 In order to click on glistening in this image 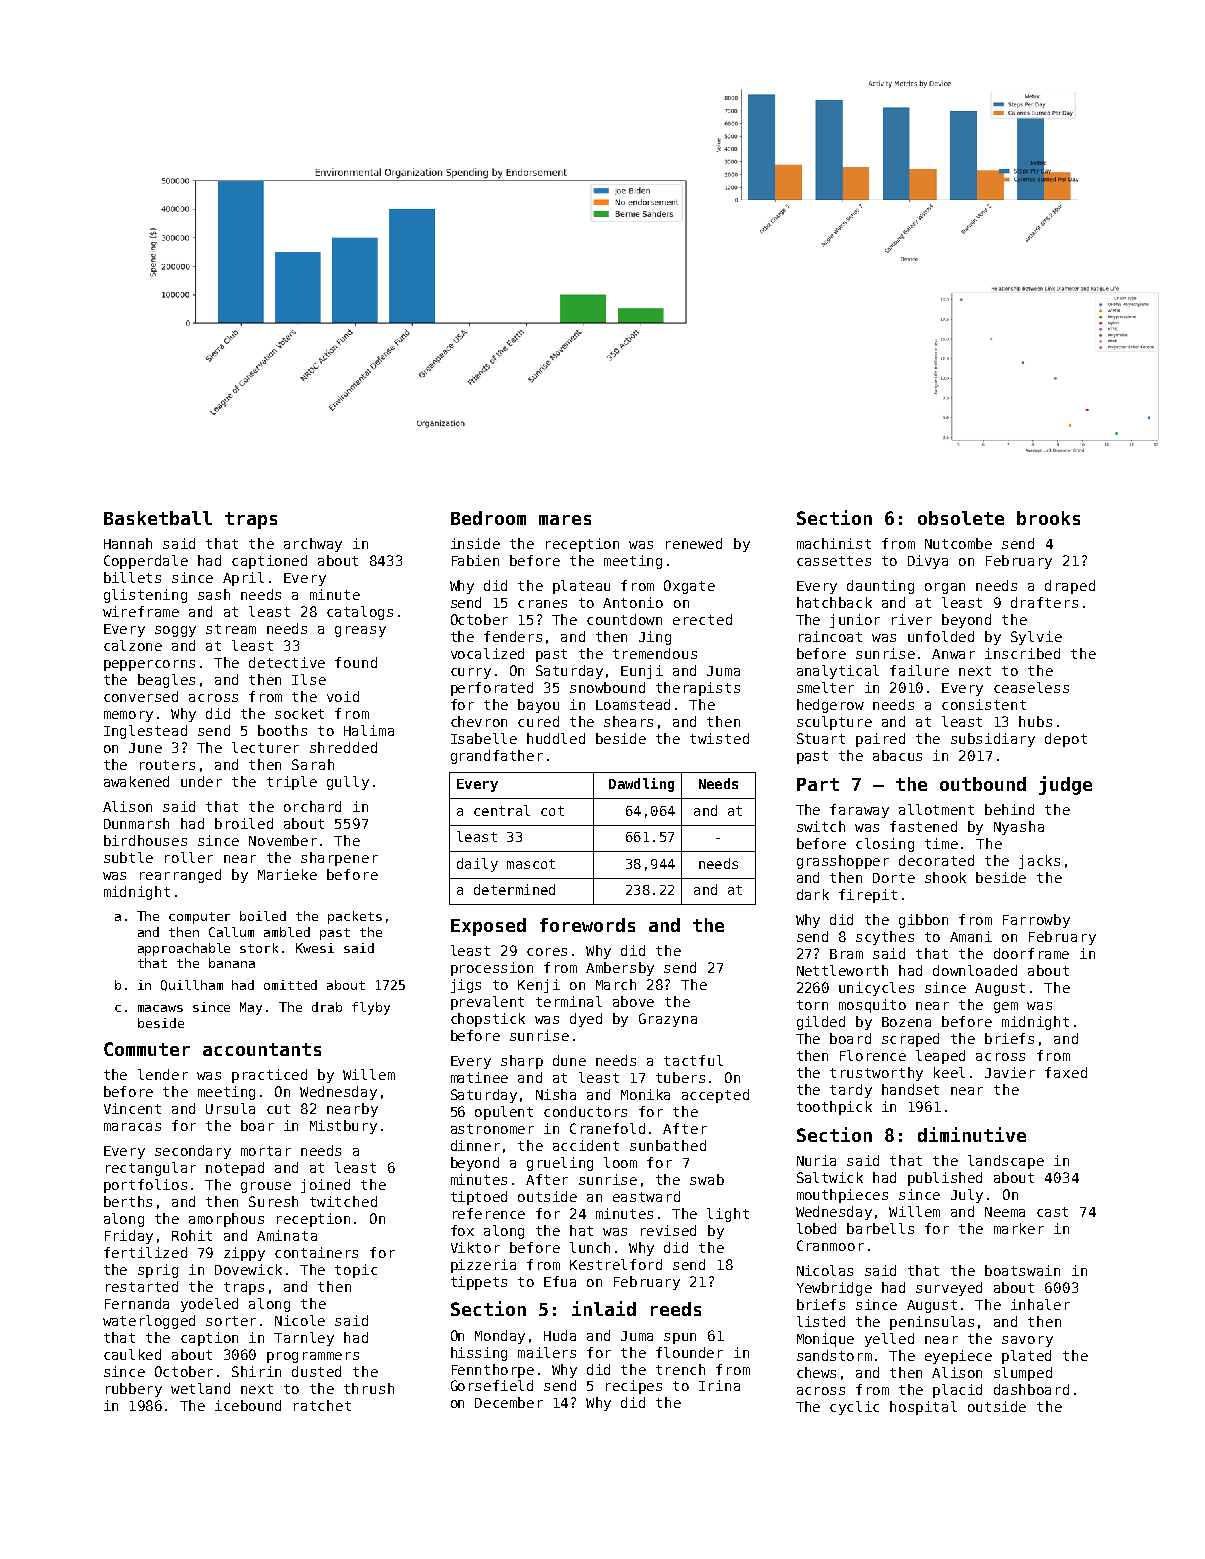, I will do `click(145, 596)`.
